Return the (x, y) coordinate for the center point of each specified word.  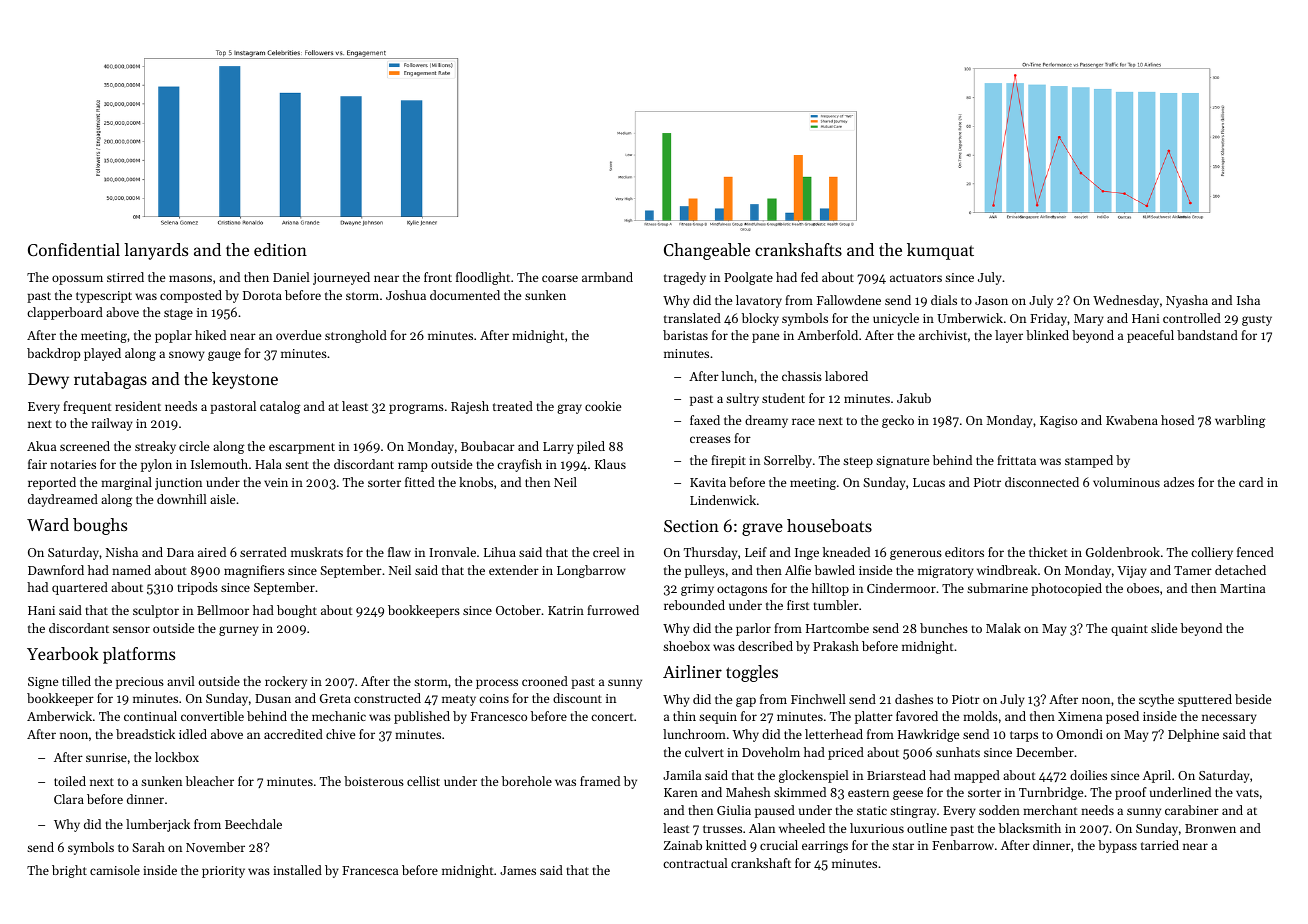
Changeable (707, 251)
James (518, 870)
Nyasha (1187, 301)
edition (280, 249)
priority (223, 872)
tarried (1160, 845)
